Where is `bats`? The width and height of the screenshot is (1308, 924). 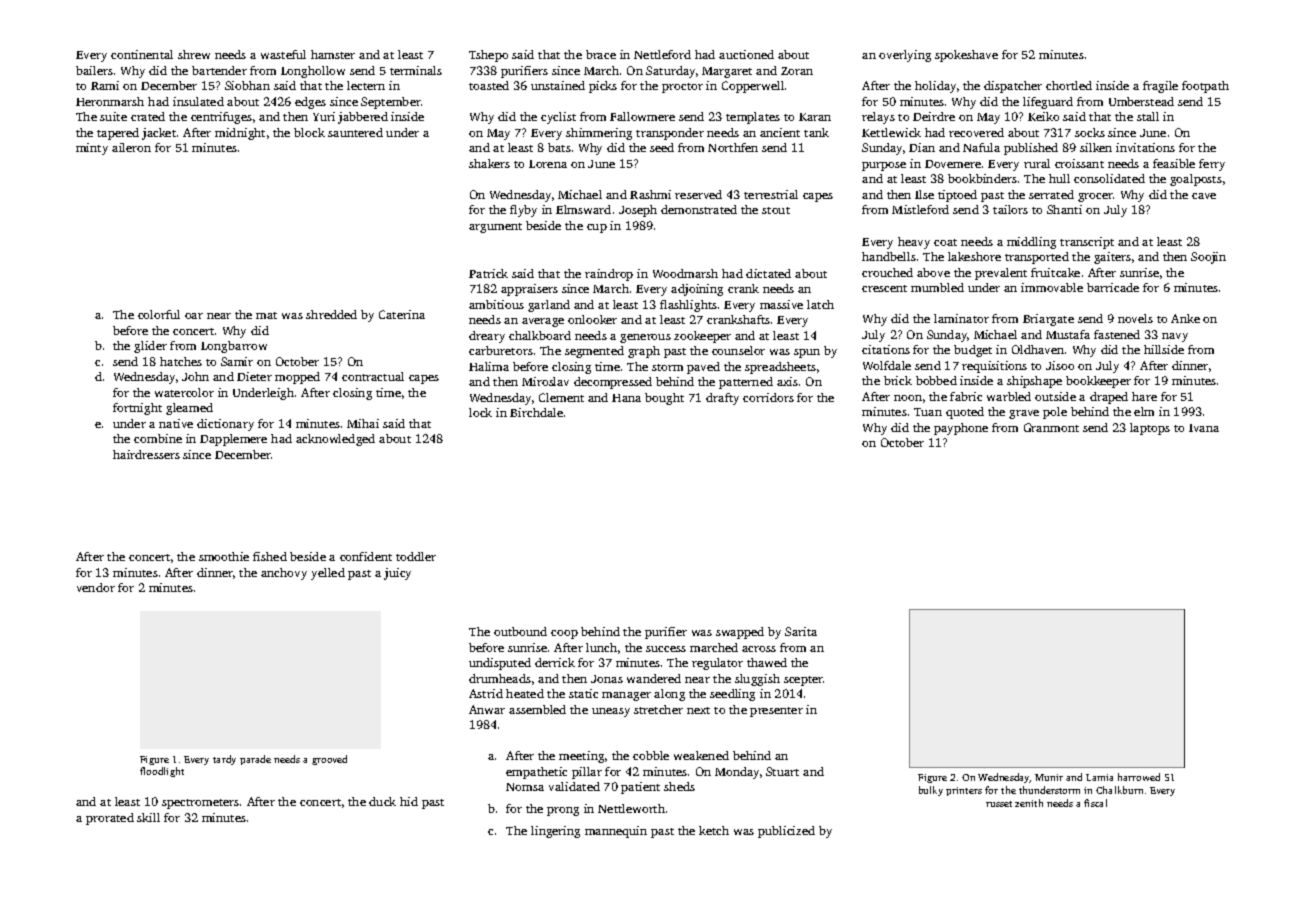 bats is located at coordinates (559, 147).
